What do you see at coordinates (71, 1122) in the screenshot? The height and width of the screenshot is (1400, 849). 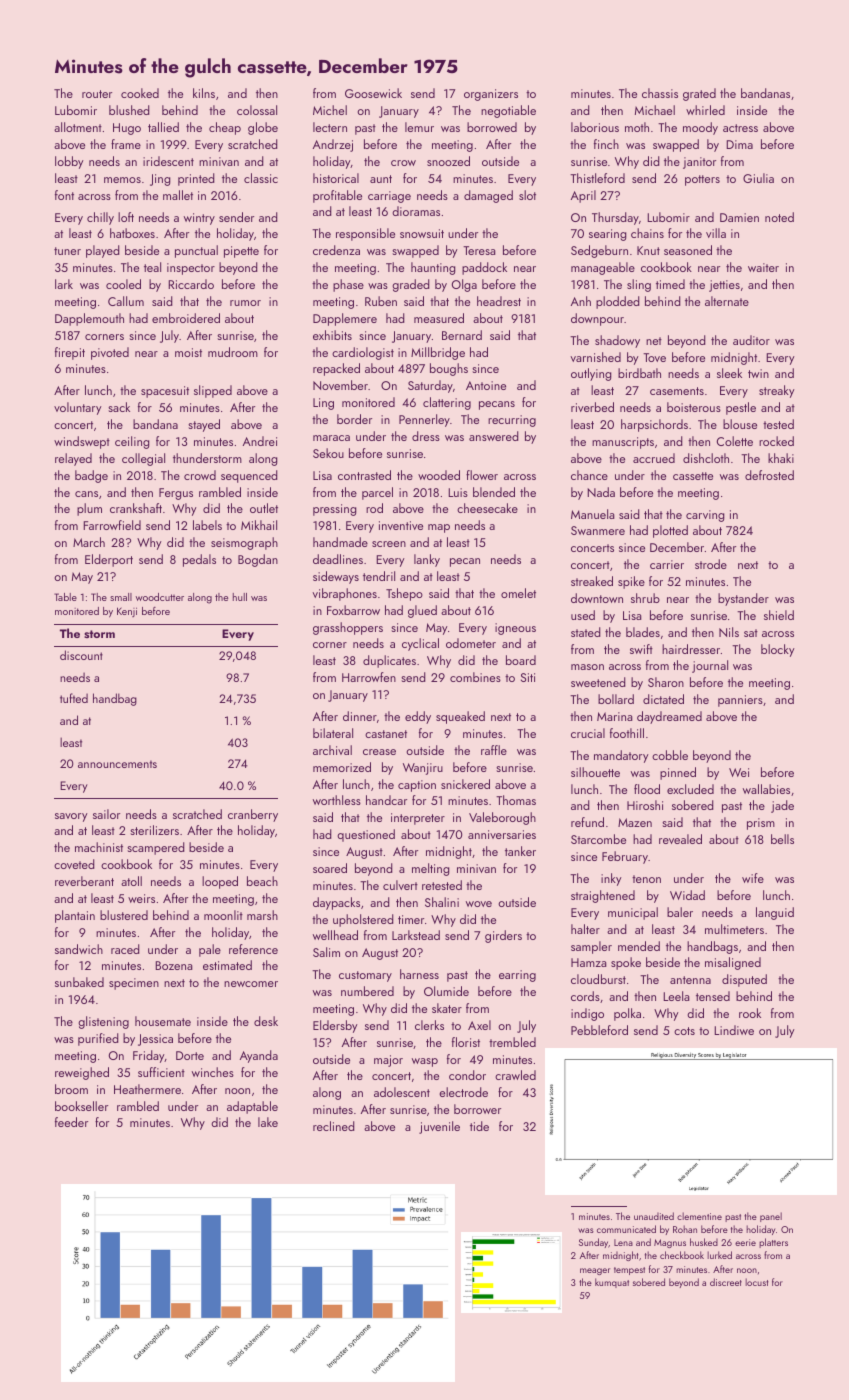 I see `feeder` at bounding box center [71, 1122].
